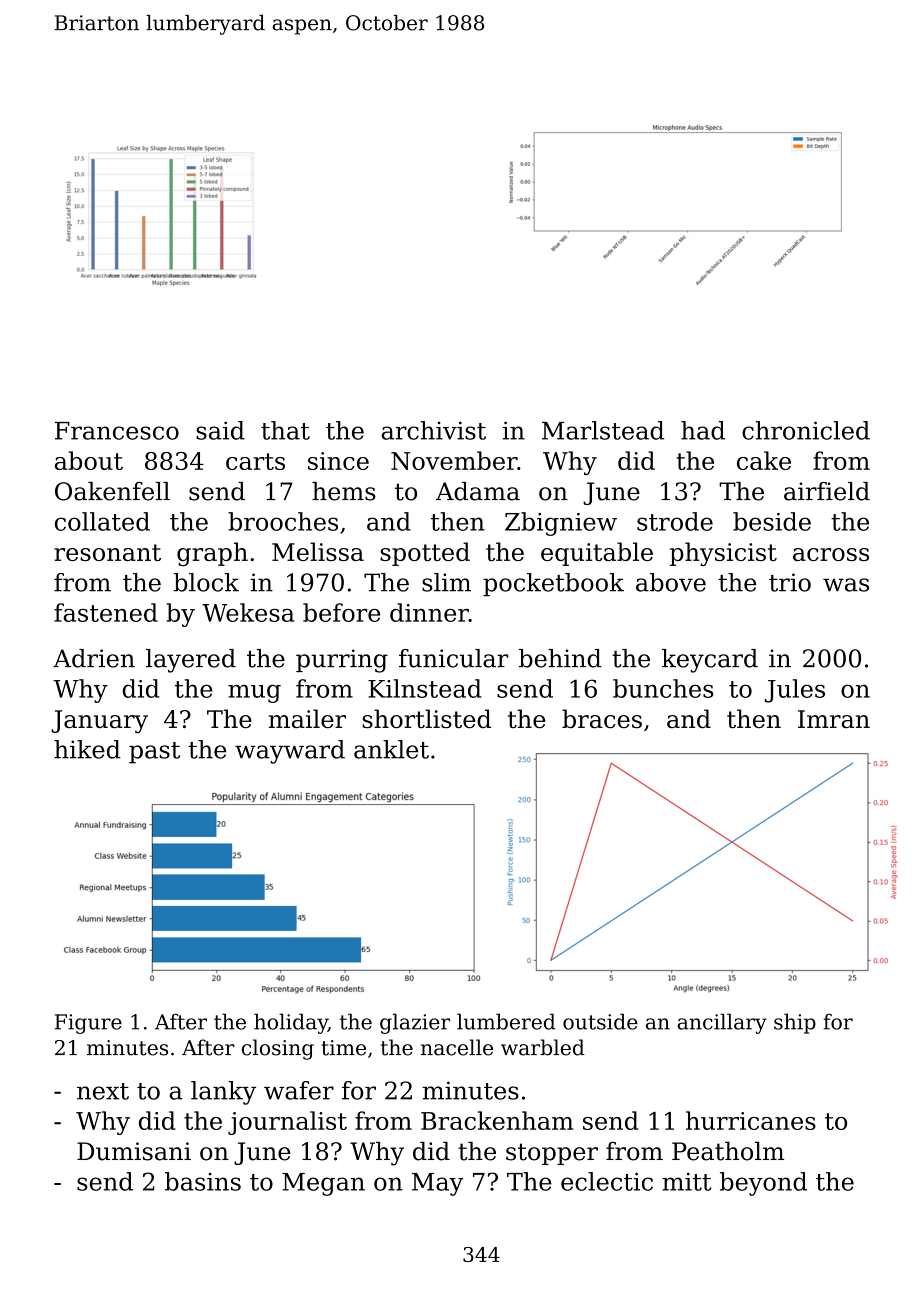  What do you see at coordinates (433, 430) in the document?
I see `archivist` at bounding box center [433, 430].
